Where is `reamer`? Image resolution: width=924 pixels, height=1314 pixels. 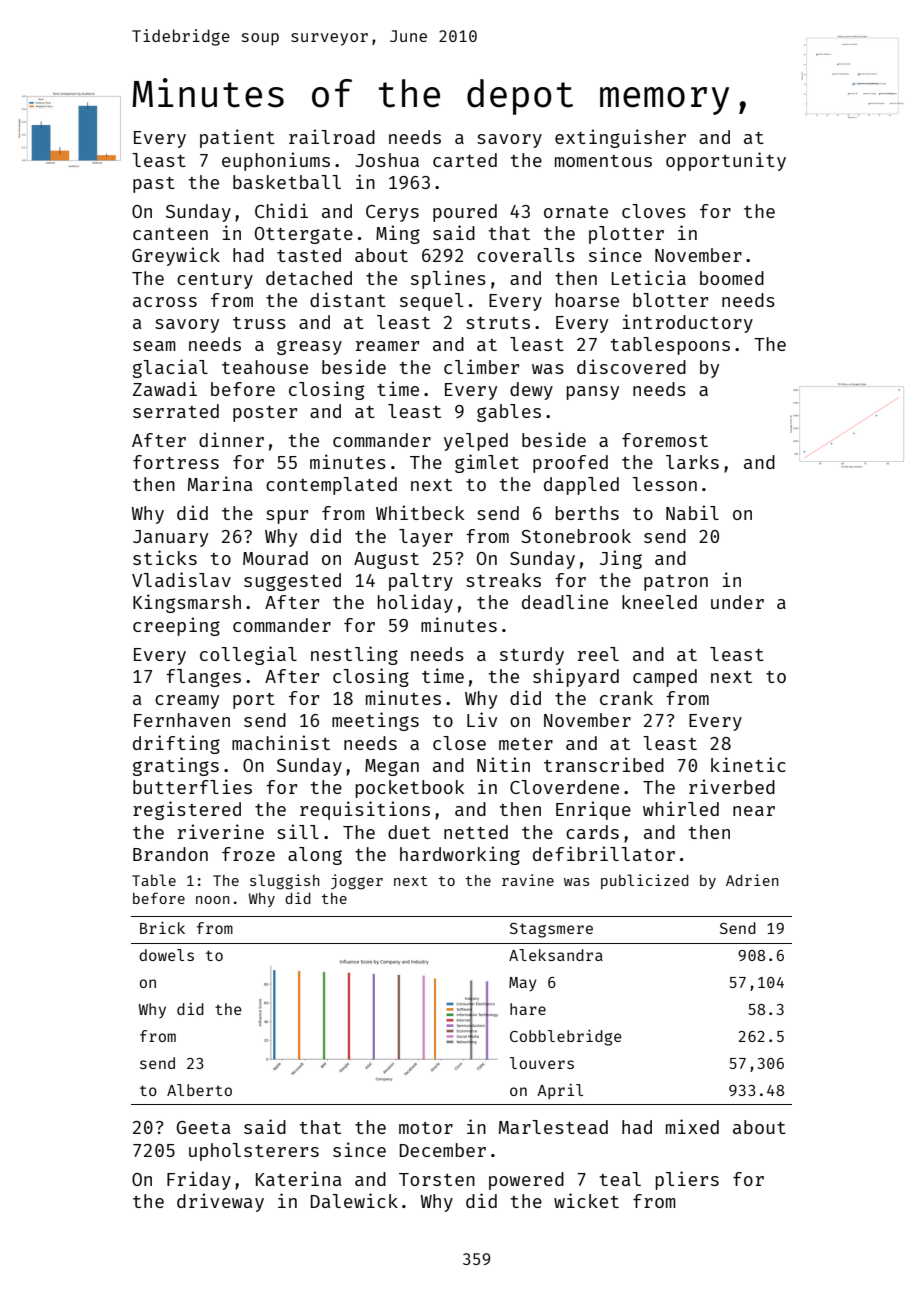
reamer is located at coordinates (387, 346).
